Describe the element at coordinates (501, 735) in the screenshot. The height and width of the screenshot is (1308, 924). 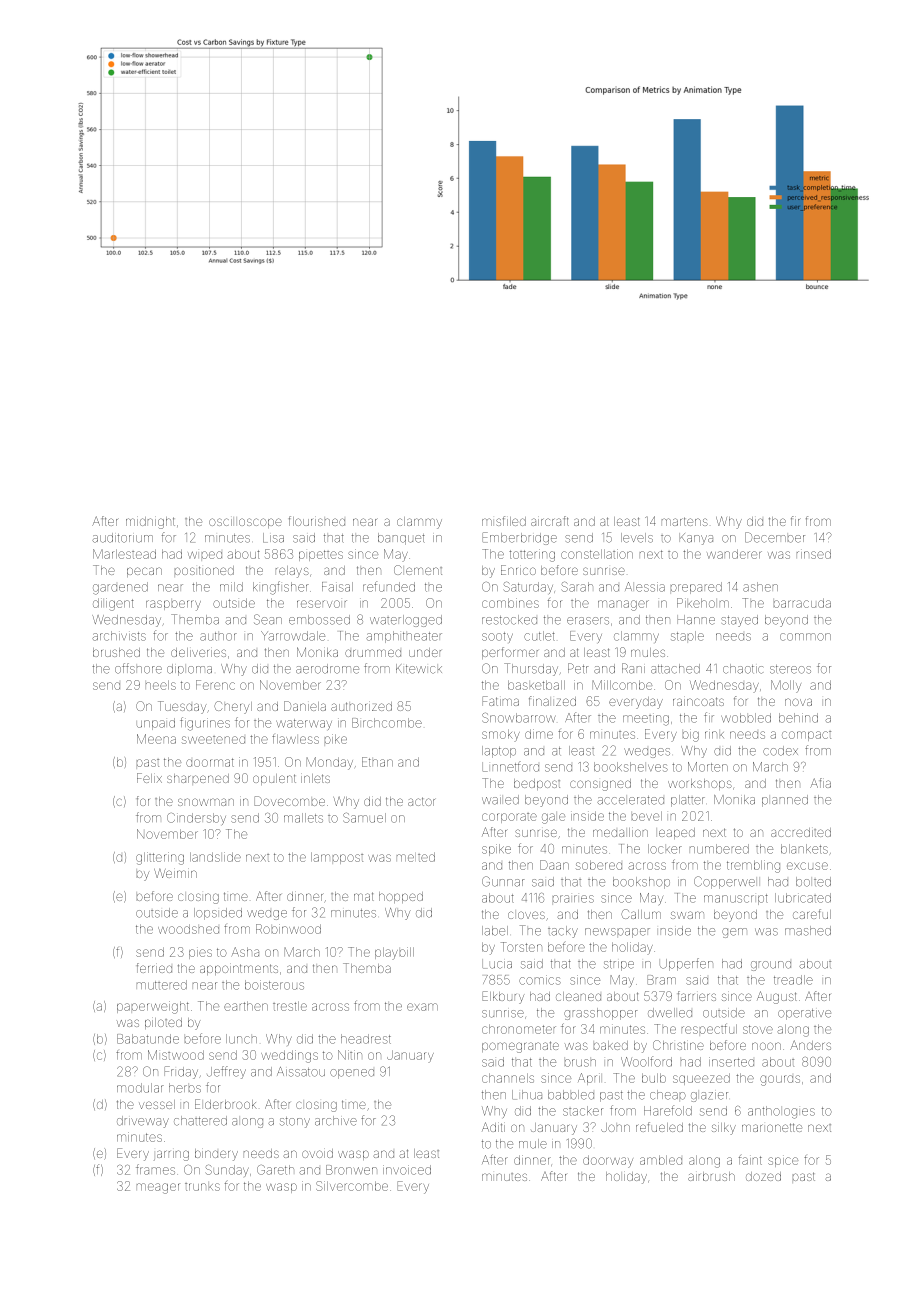
I see `smoky` at that location.
